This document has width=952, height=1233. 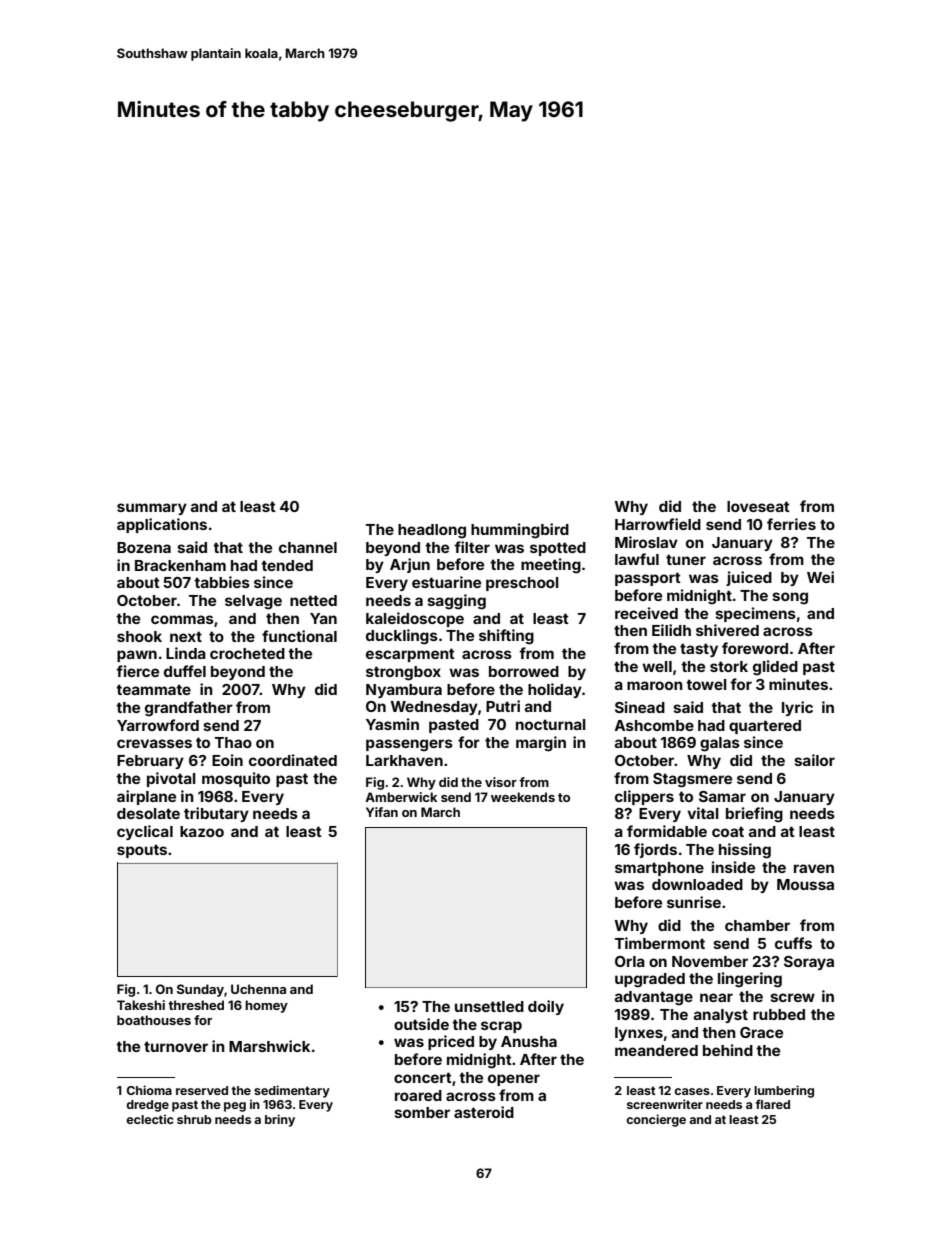 I want to click on preschool, so click(x=522, y=584).
